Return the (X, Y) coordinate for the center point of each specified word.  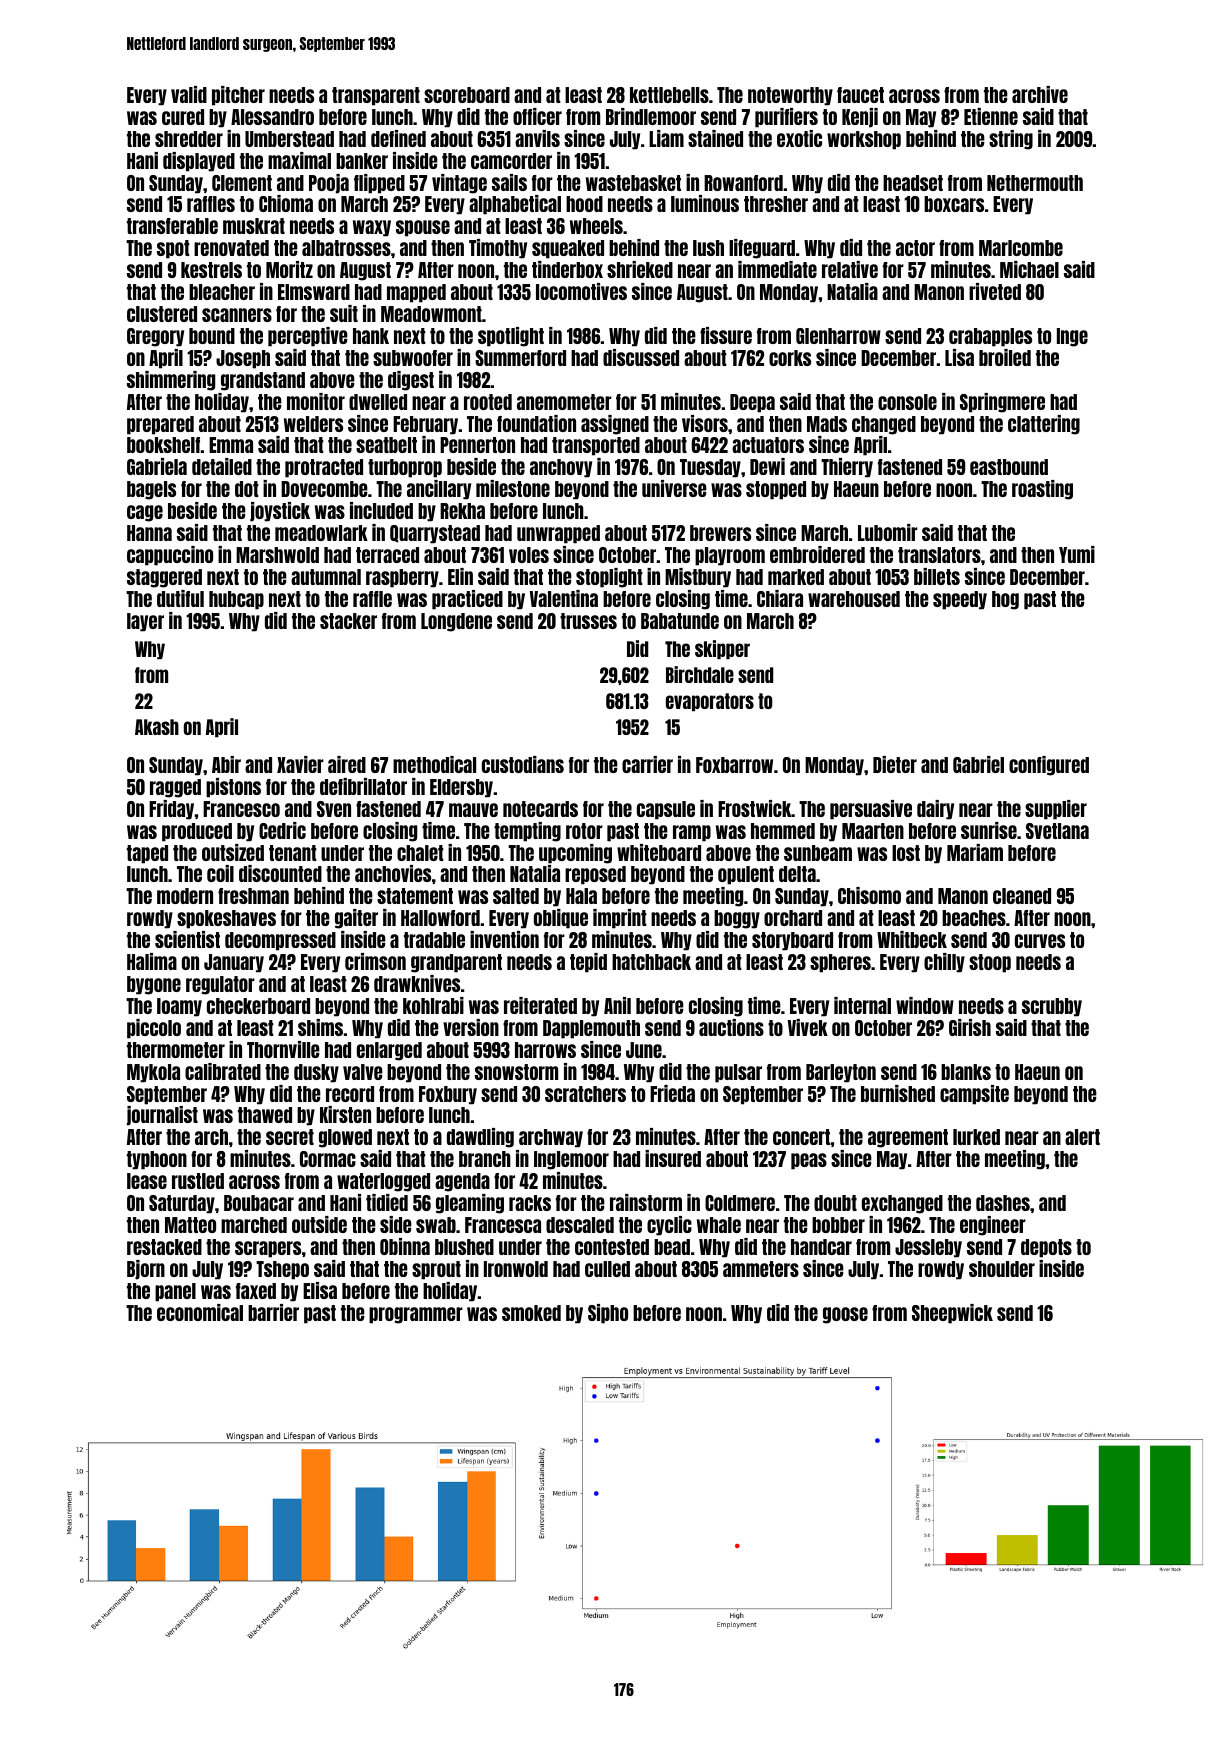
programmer (416, 1315)
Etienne (991, 116)
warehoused (854, 599)
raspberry (402, 578)
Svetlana (1057, 831)
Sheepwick (952, 1314)
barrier (273, 1312)
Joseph (243, 359)
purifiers (786, 118)
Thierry (847, 468)
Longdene (456, 622)
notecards (540, 809)
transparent (376, 96)
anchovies (393, 873)
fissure (726, 335)
